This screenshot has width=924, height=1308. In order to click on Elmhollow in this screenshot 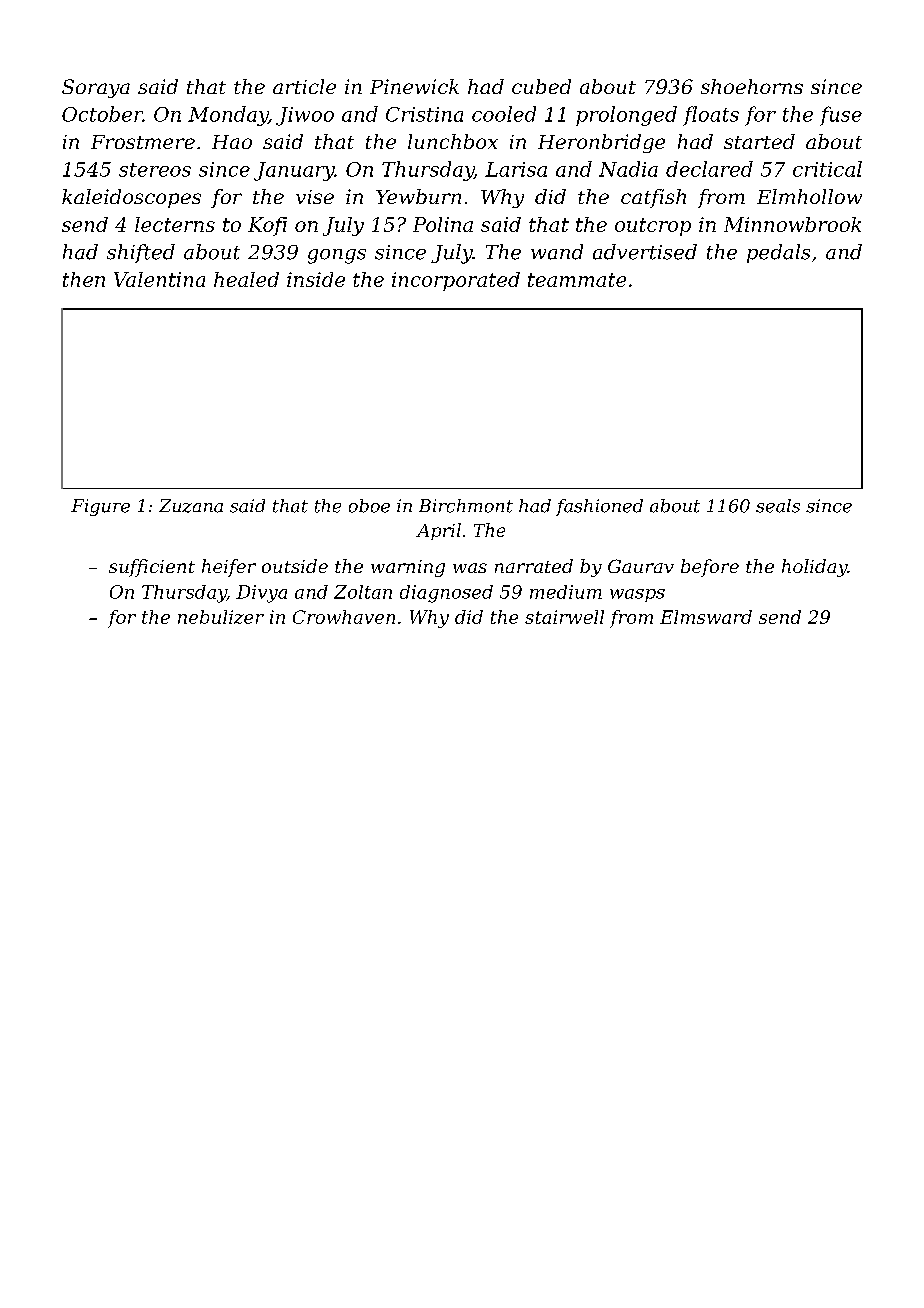, I will do `click(809, 196)`.
